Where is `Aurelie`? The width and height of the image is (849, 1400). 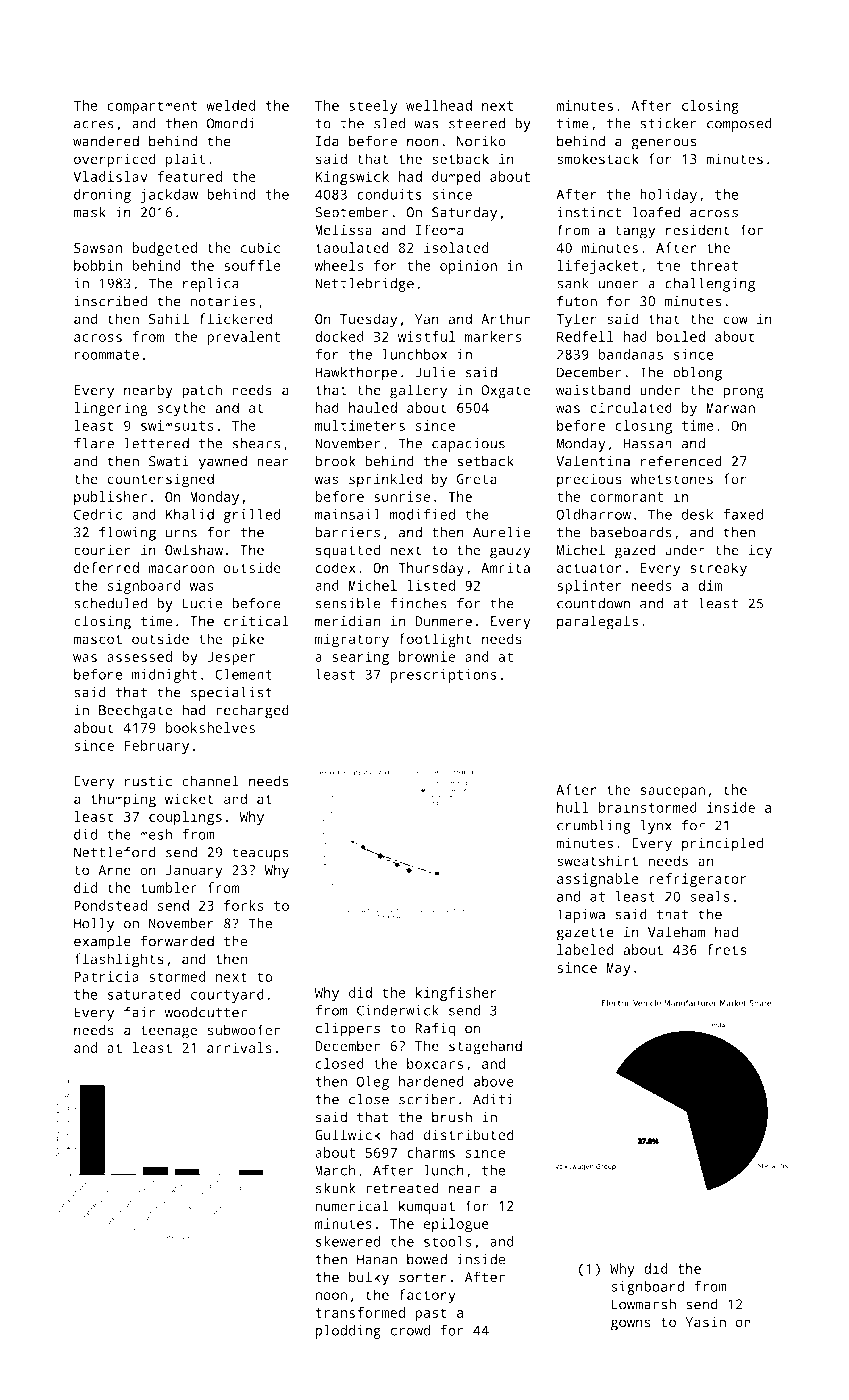
Aurelie is located at coordinates (501, 532).
